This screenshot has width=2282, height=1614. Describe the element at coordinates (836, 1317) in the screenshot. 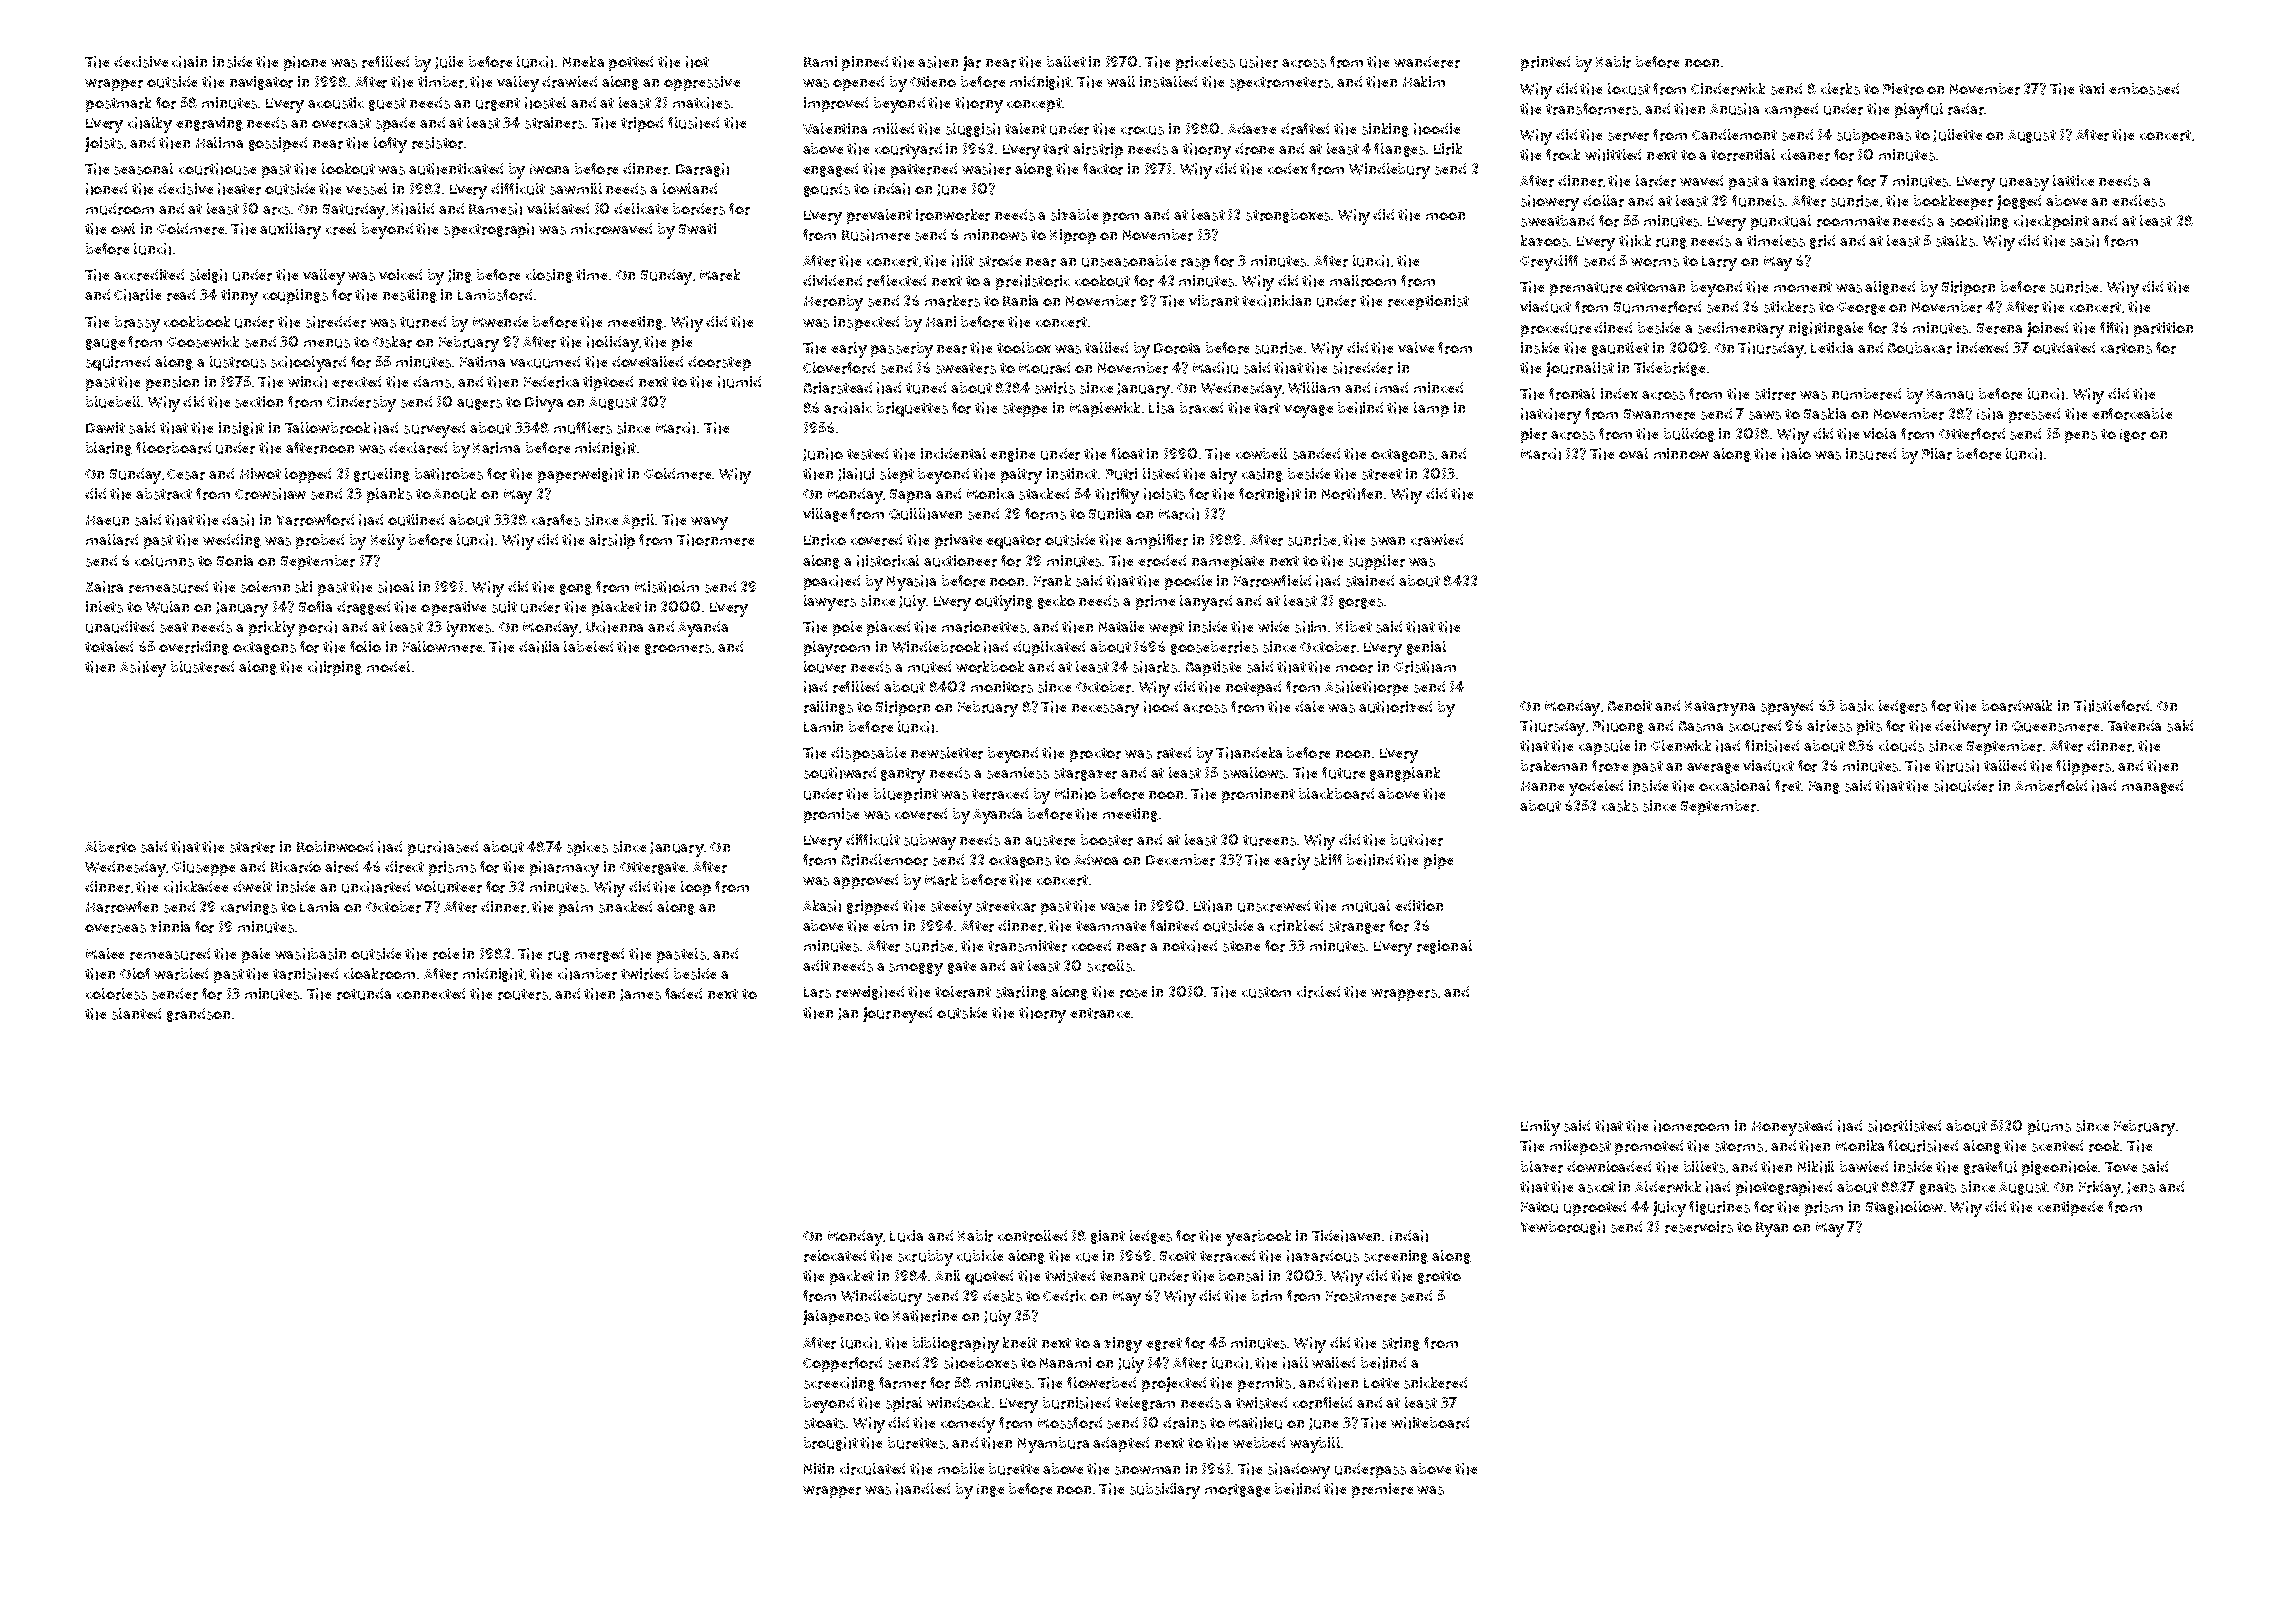

I see `jalapenos` at that location.
